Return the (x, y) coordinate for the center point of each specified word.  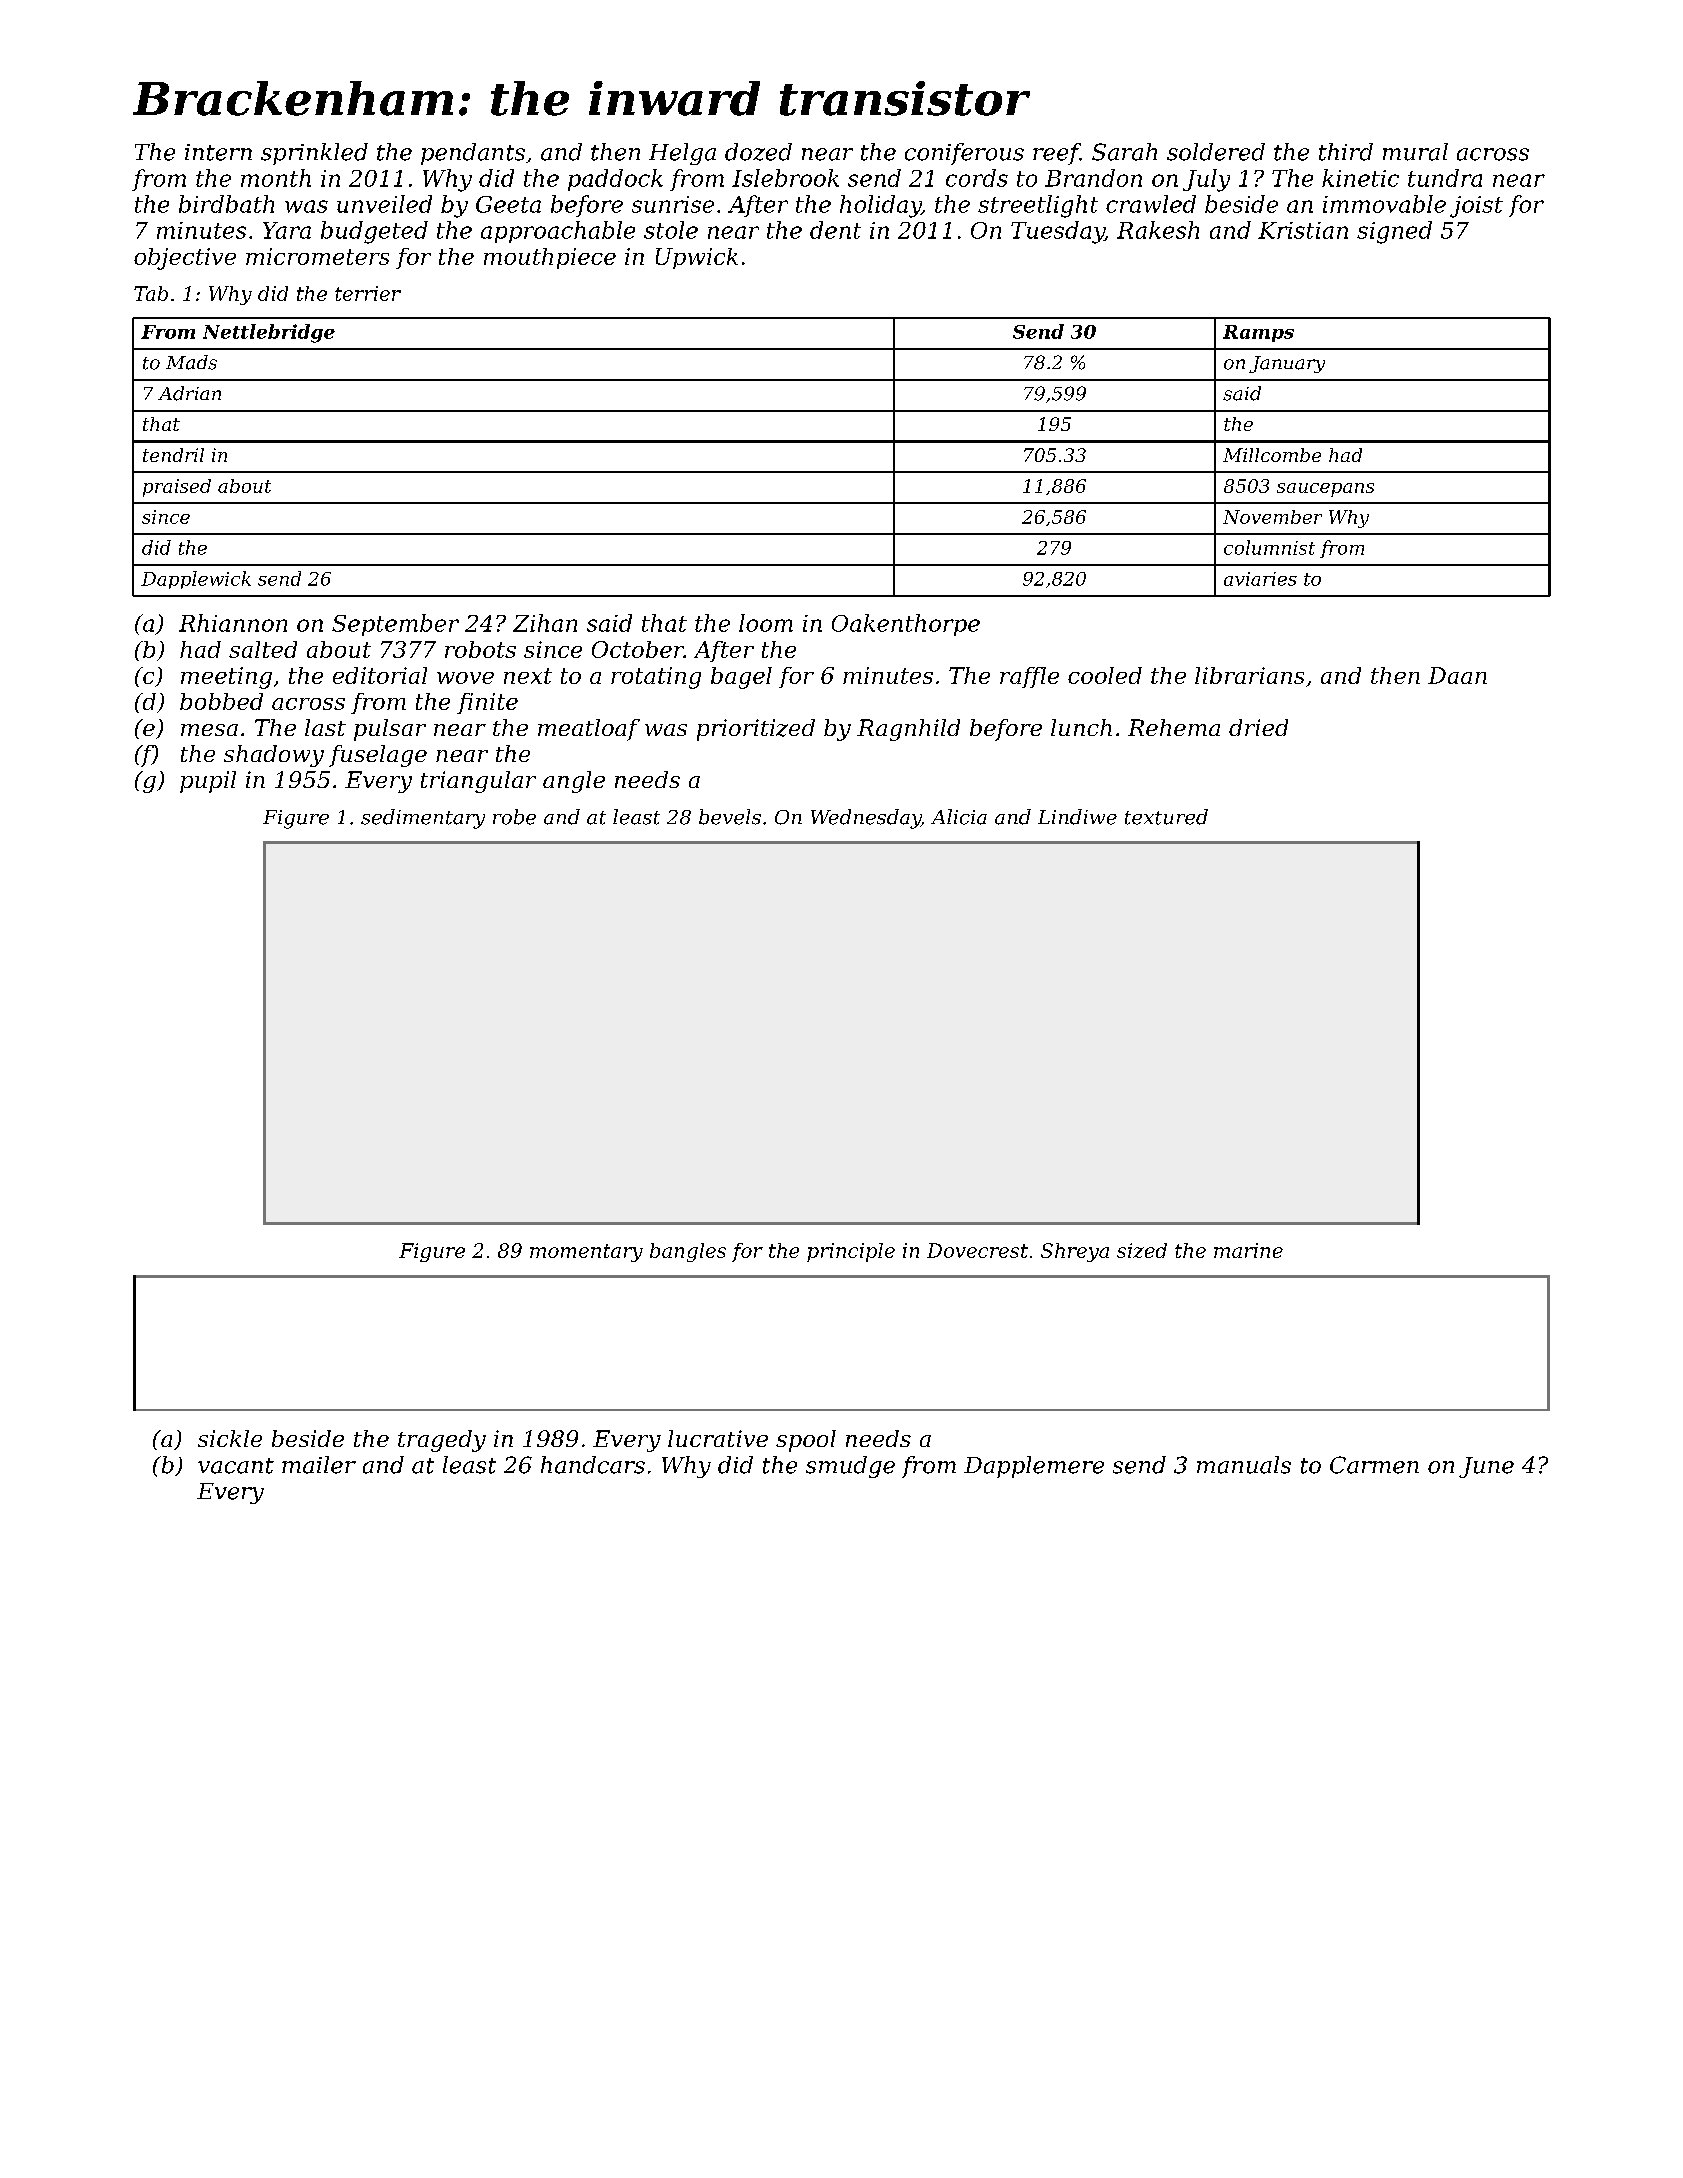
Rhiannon (233, 623)
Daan (1457, 675)
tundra (1445, 178)
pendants (473, 154)
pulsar (390, 730)
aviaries (1260, 579)
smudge (850, 1467)
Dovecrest (977, 1250)
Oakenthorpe (906, 625)
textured (1166, 817)
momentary (586, 1253)
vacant (236, 1466)
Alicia (959, 817)
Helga (682, 154)
